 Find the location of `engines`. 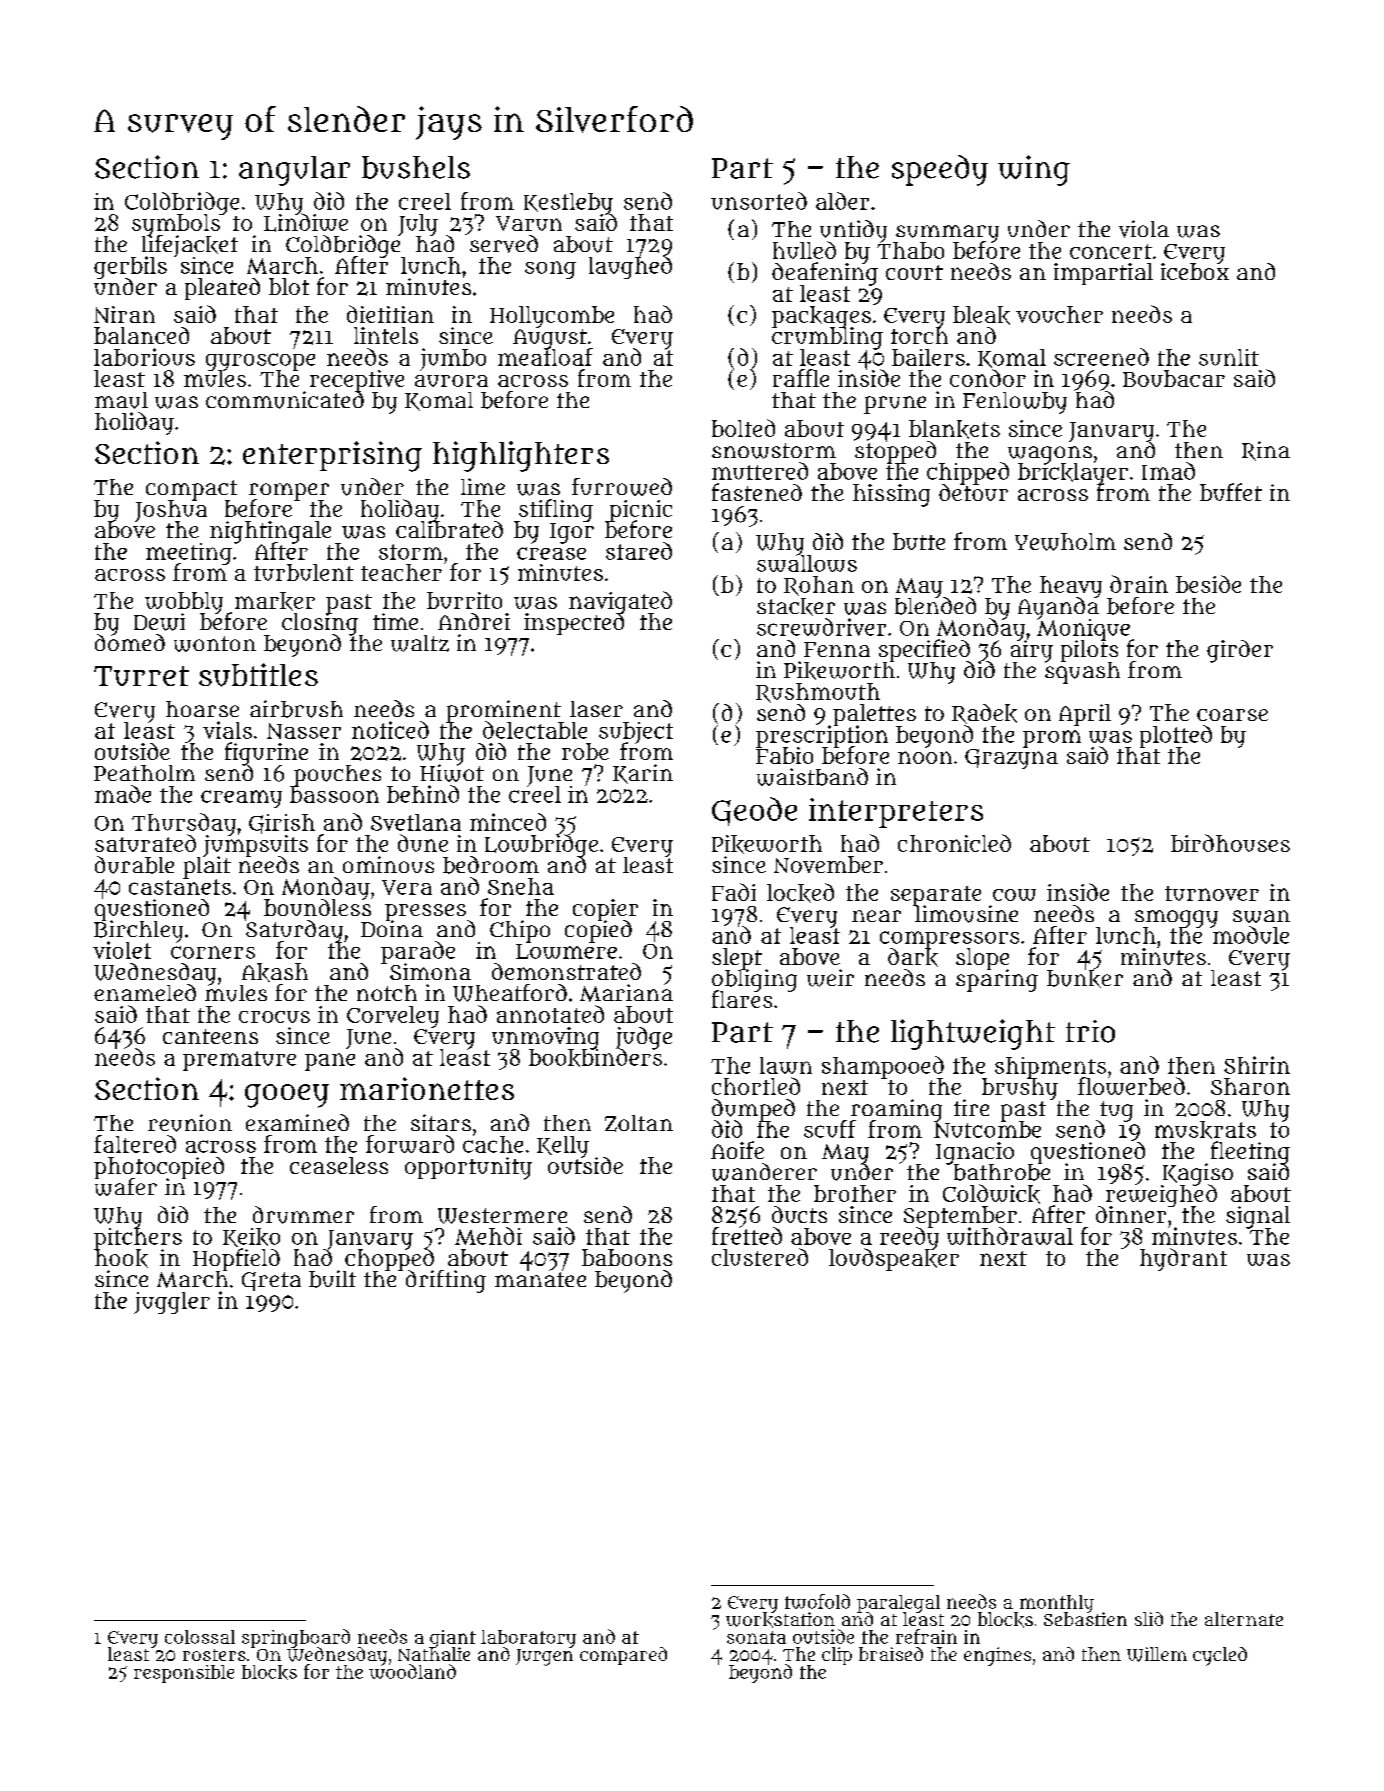

engines is located at coordinates (997, 1656).
